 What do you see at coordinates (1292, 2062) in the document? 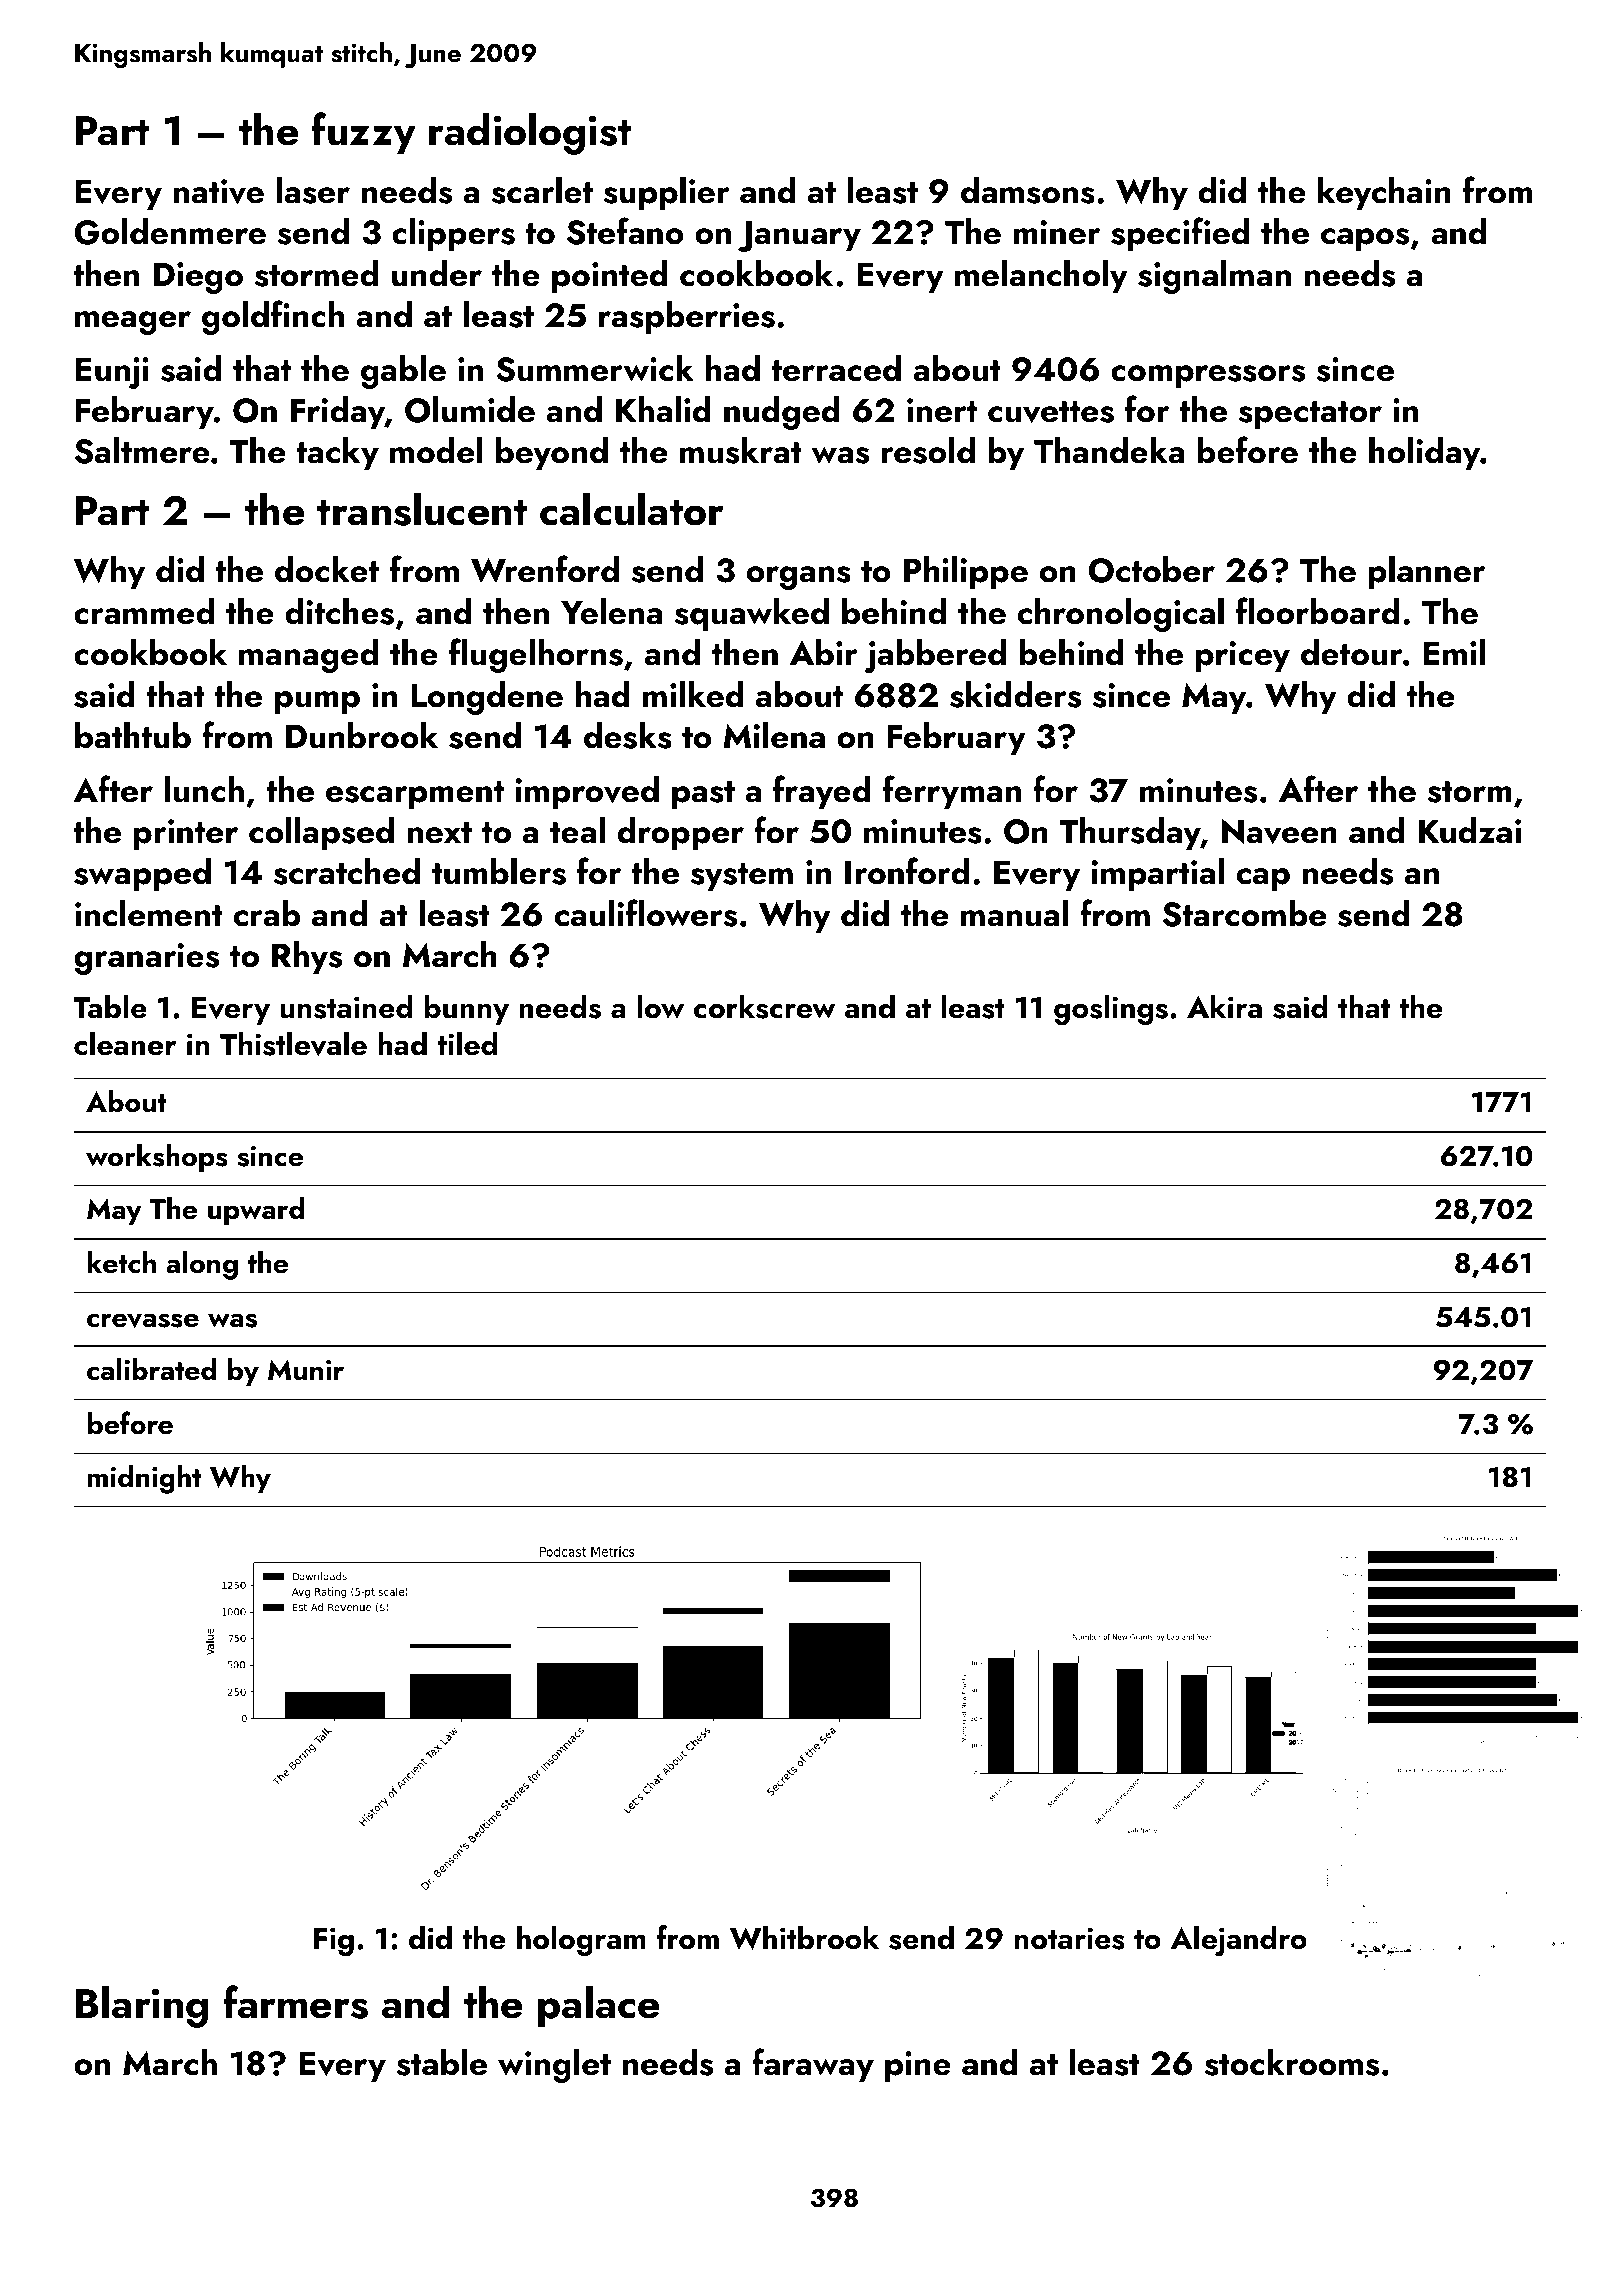
I see `stockrooms` at bounding box center [1292, 2062].
